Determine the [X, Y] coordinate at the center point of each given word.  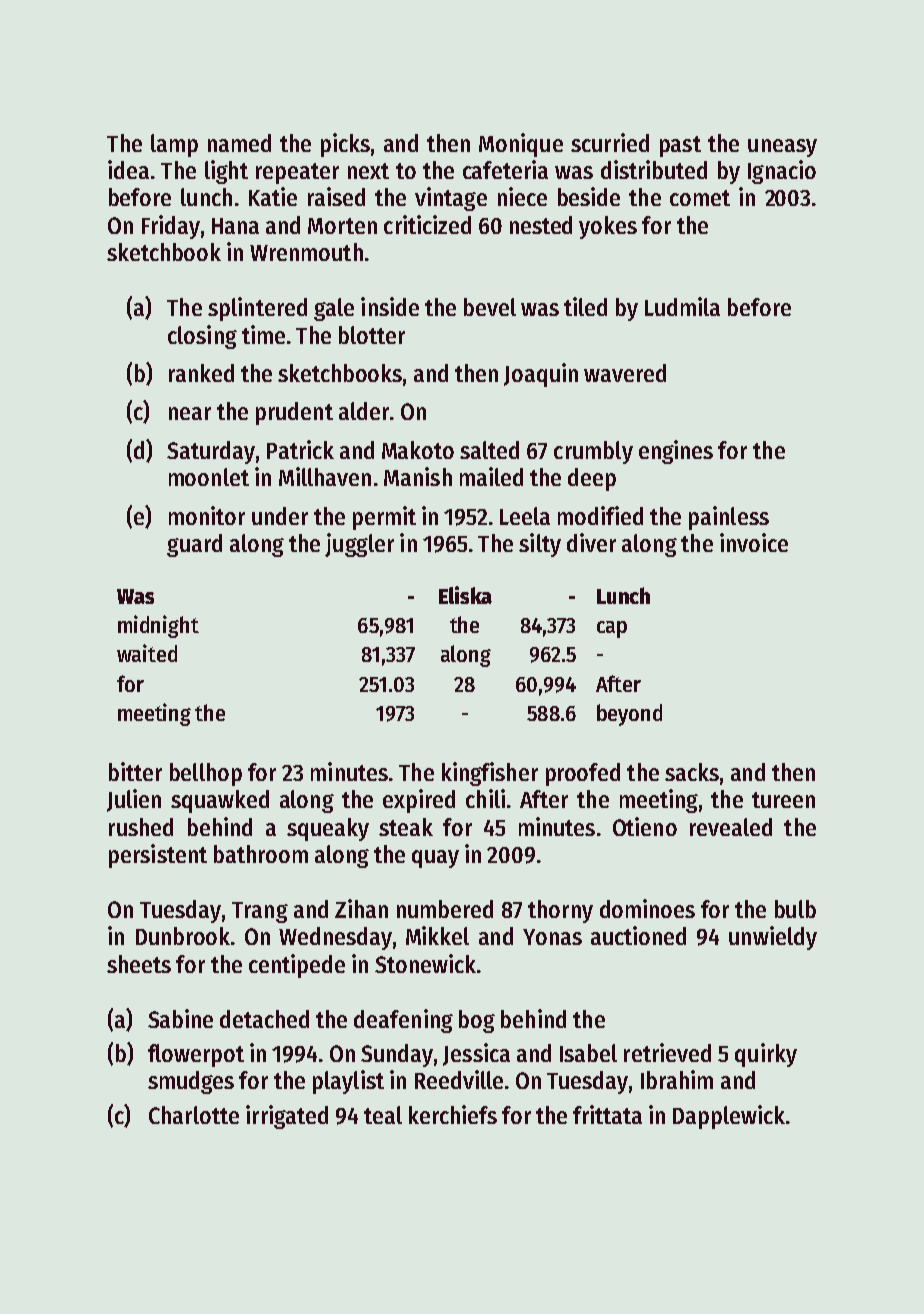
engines [676, 452]
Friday [171, 227]
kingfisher [490, 774]
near [190, 413]
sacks [692, 772]
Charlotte [194, 1115]
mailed [491, 476]
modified [600, 515]
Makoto [418, 450]
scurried [610, 142]
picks [345, 145]
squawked [220, 801]
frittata [607, 1114]
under [280, 516]
